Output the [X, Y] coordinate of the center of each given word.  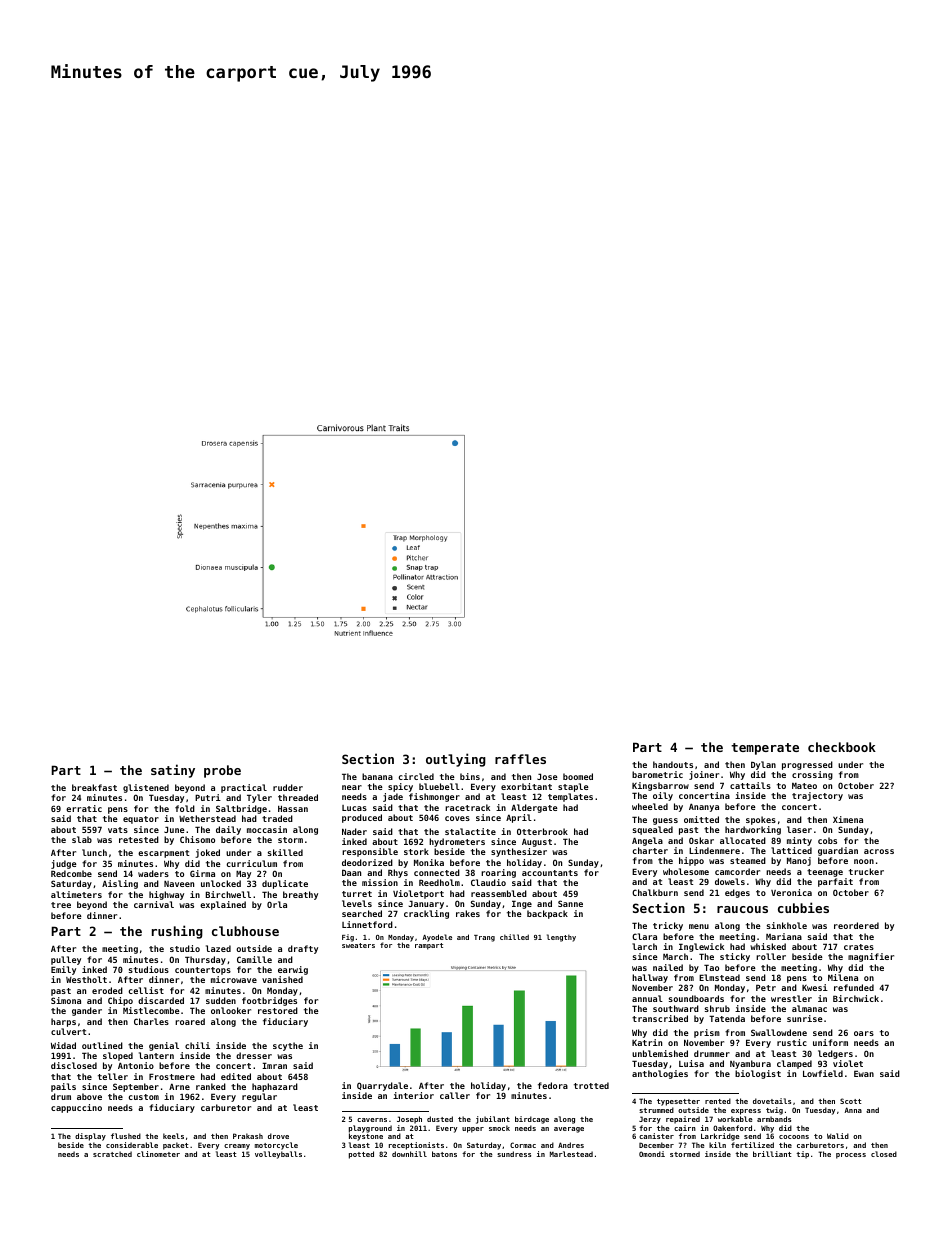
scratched [112, 1154]
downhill [409, 1154]
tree [61, 905]
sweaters [358, 945]
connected [437, 872]
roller [771, 956]
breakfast [94, 787]
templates [570, 797]
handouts [673, 764]
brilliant [772, 1154]
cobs [827, 840]
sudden [221, 1000]
